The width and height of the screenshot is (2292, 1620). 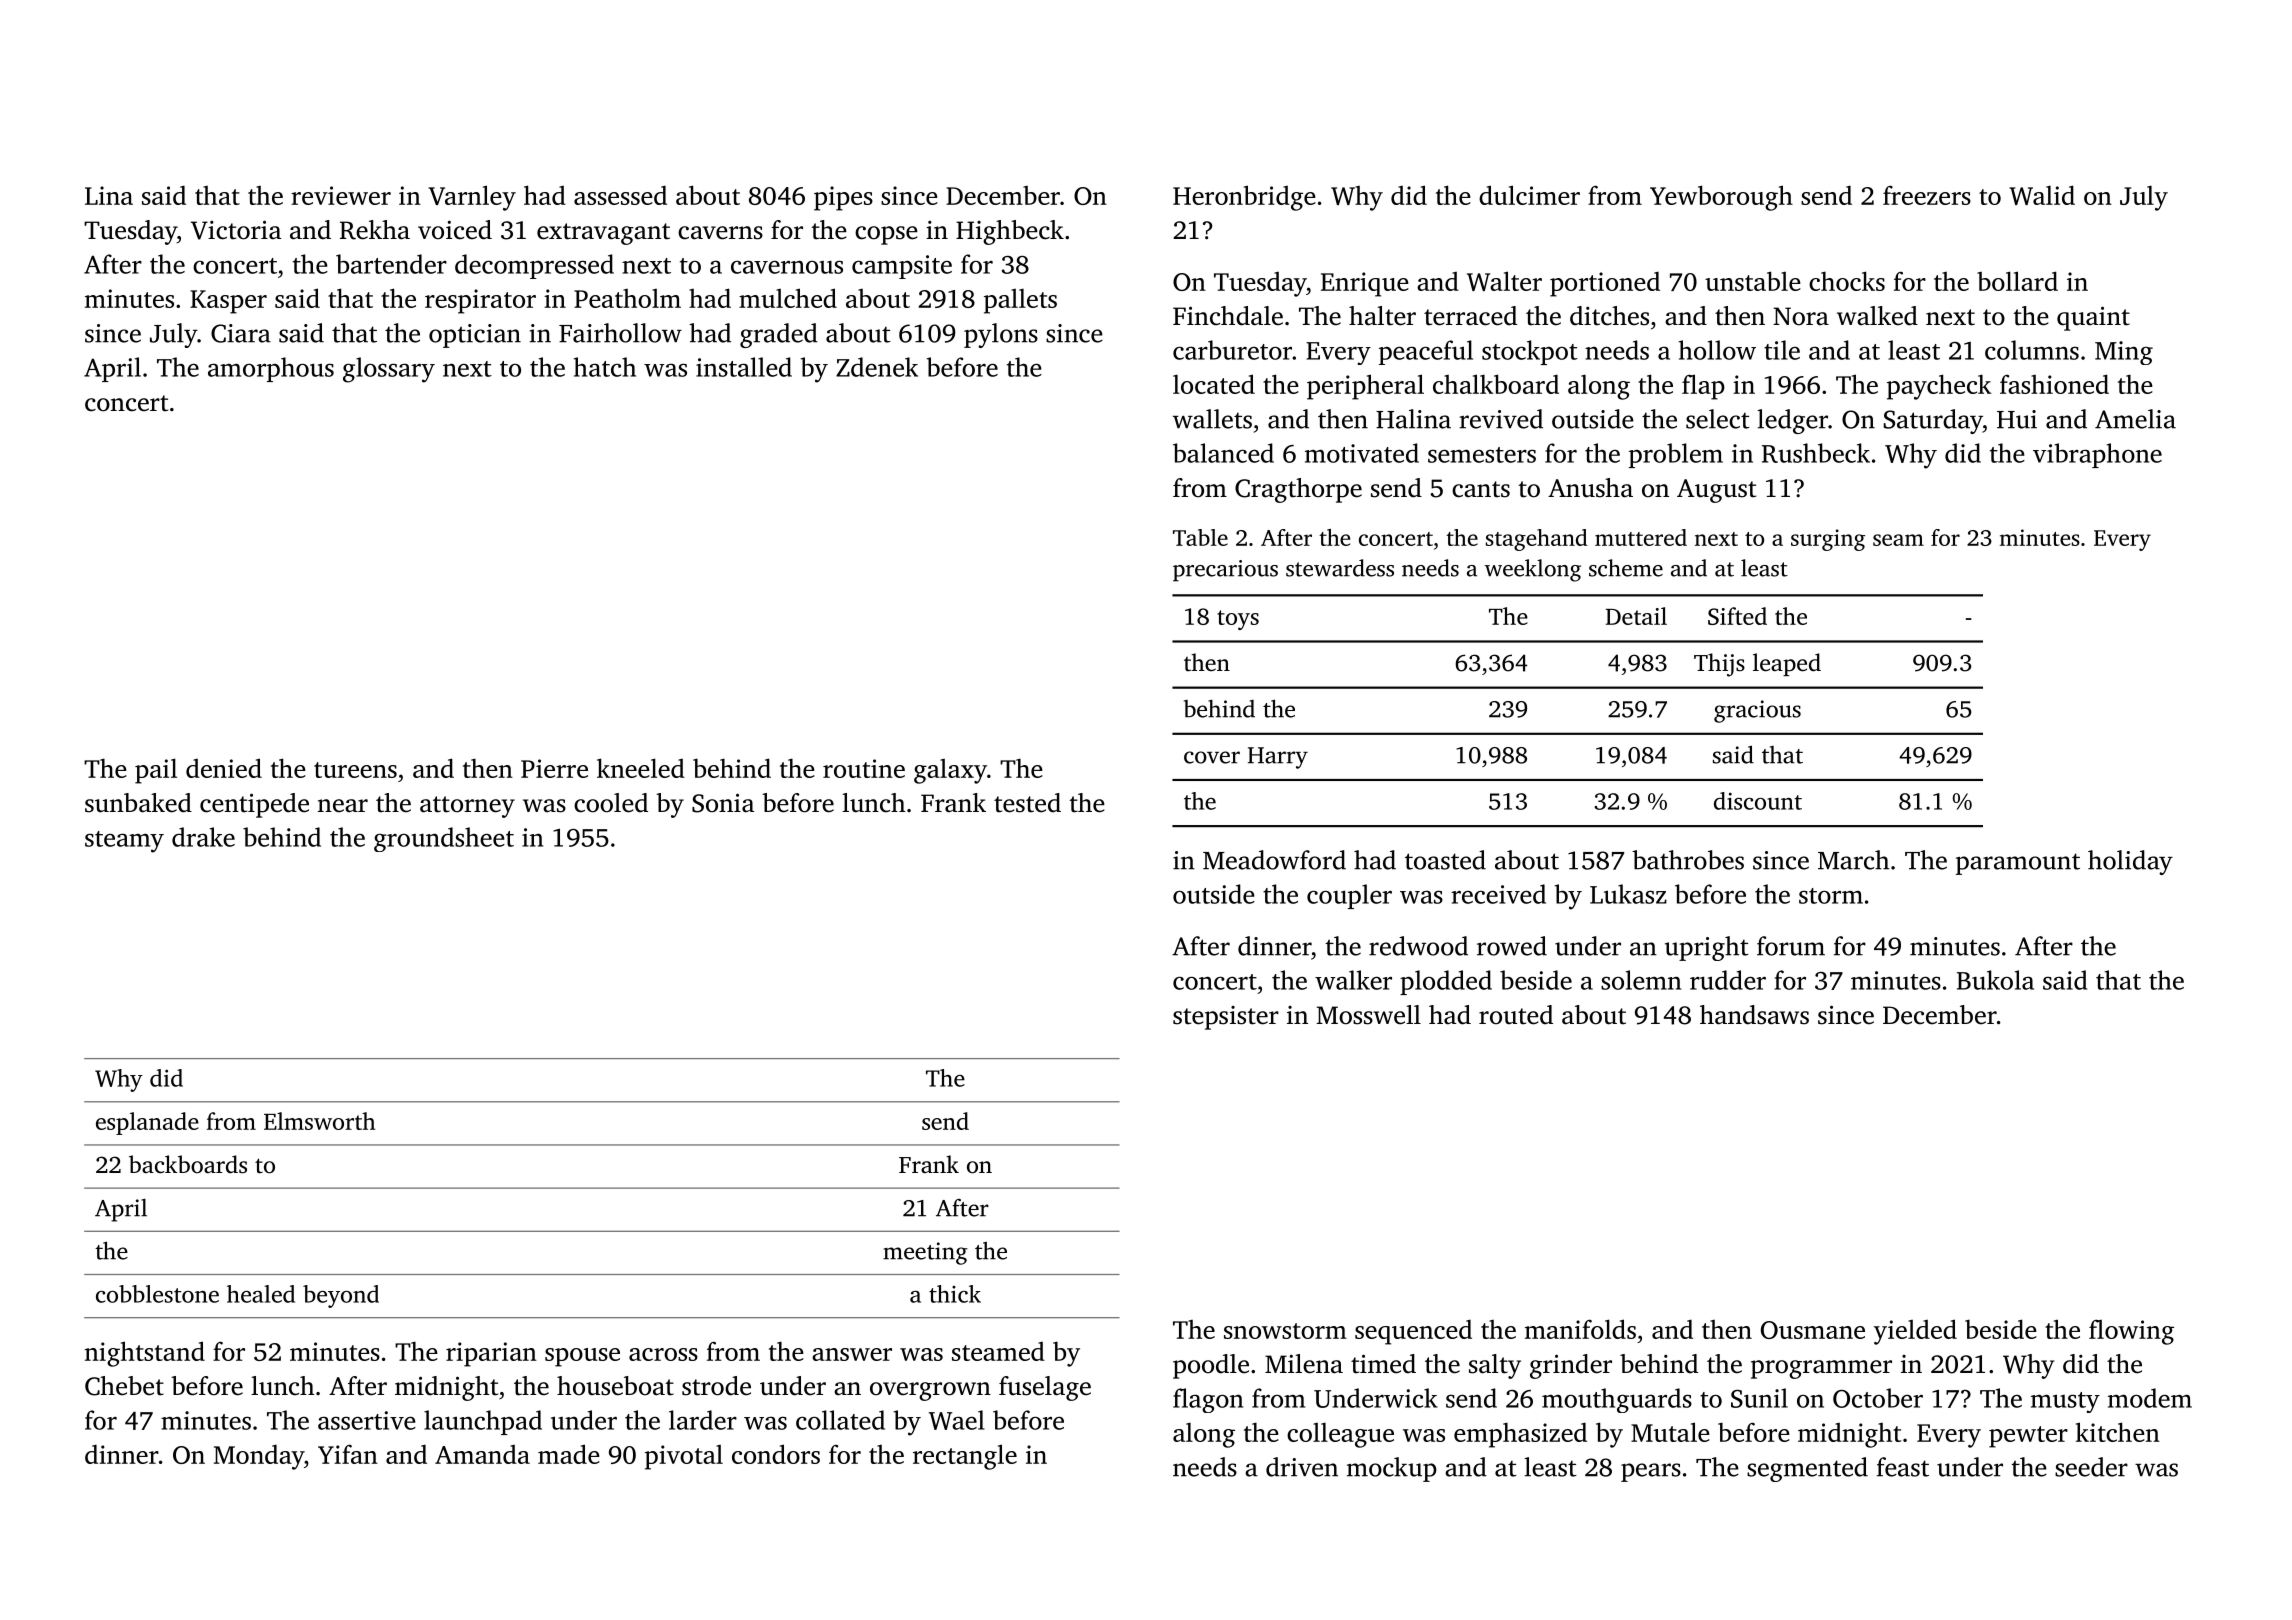 I want to click on gracious, so click(x=1757, y=711).
